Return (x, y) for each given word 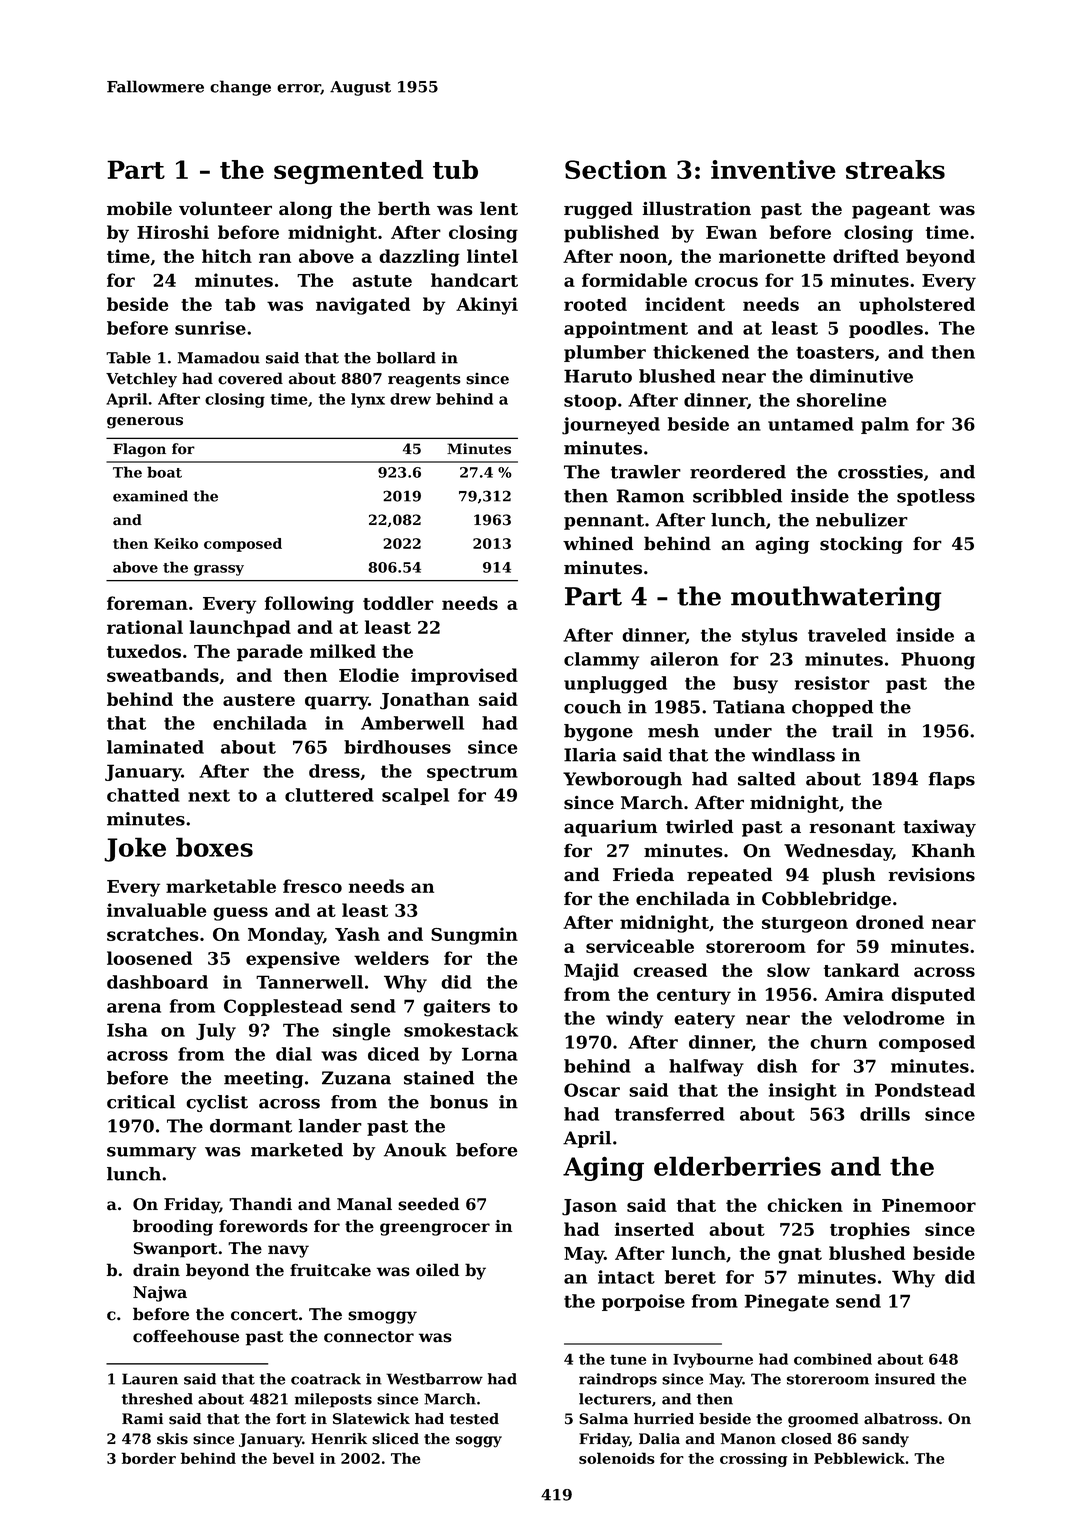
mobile (139, 208)
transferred (670, 1114)
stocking (861, 545)
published (611, 234)
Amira (854, 994)
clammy (601, 661)
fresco (312, 886)
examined (150, 496)
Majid (591, 972)
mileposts (333, 1400)
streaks (895, 169)
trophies (870, 1231)
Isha (127, 1030)
